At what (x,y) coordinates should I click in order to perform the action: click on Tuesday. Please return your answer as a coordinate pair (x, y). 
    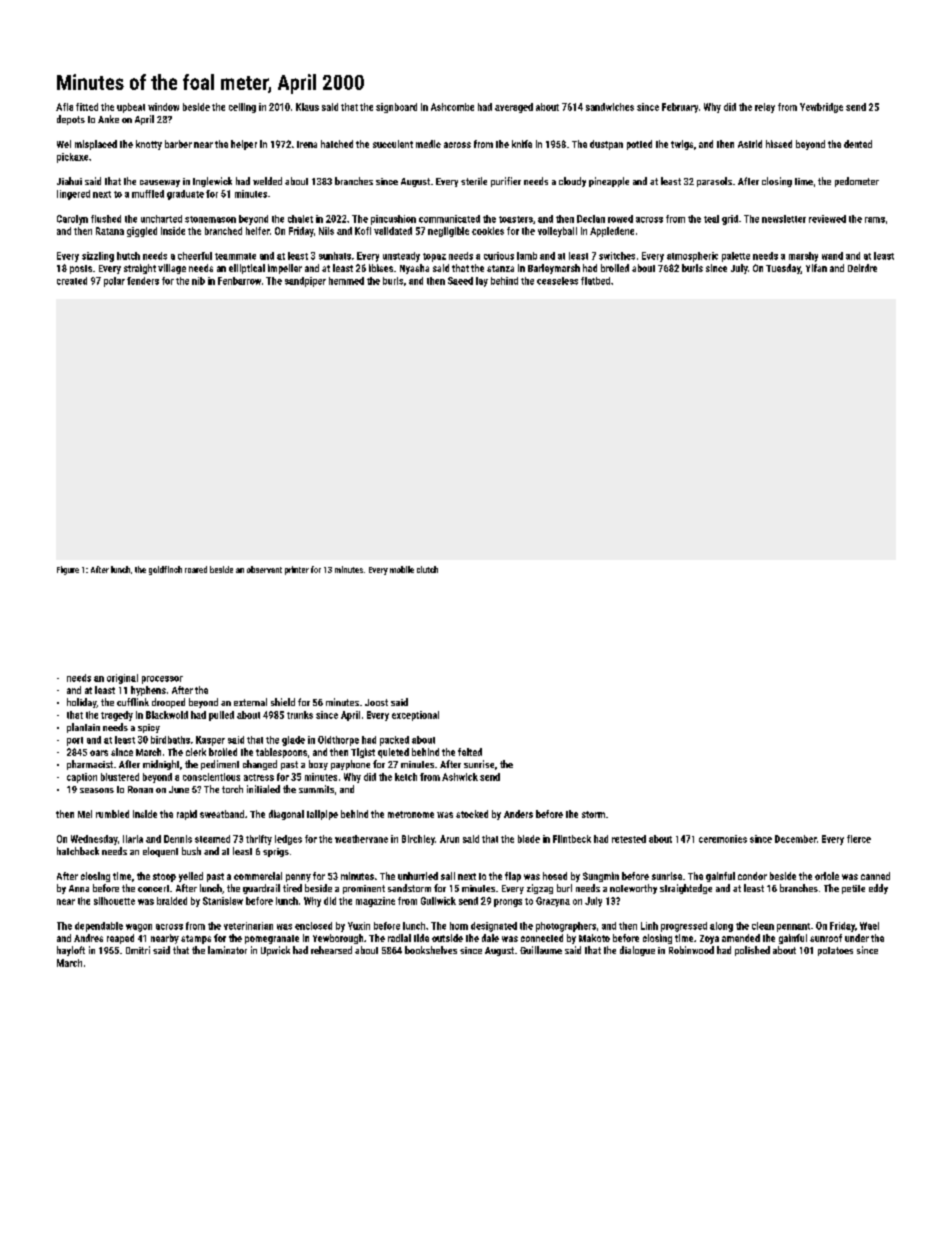
    Looking at the image, I should click on (783, 269).
